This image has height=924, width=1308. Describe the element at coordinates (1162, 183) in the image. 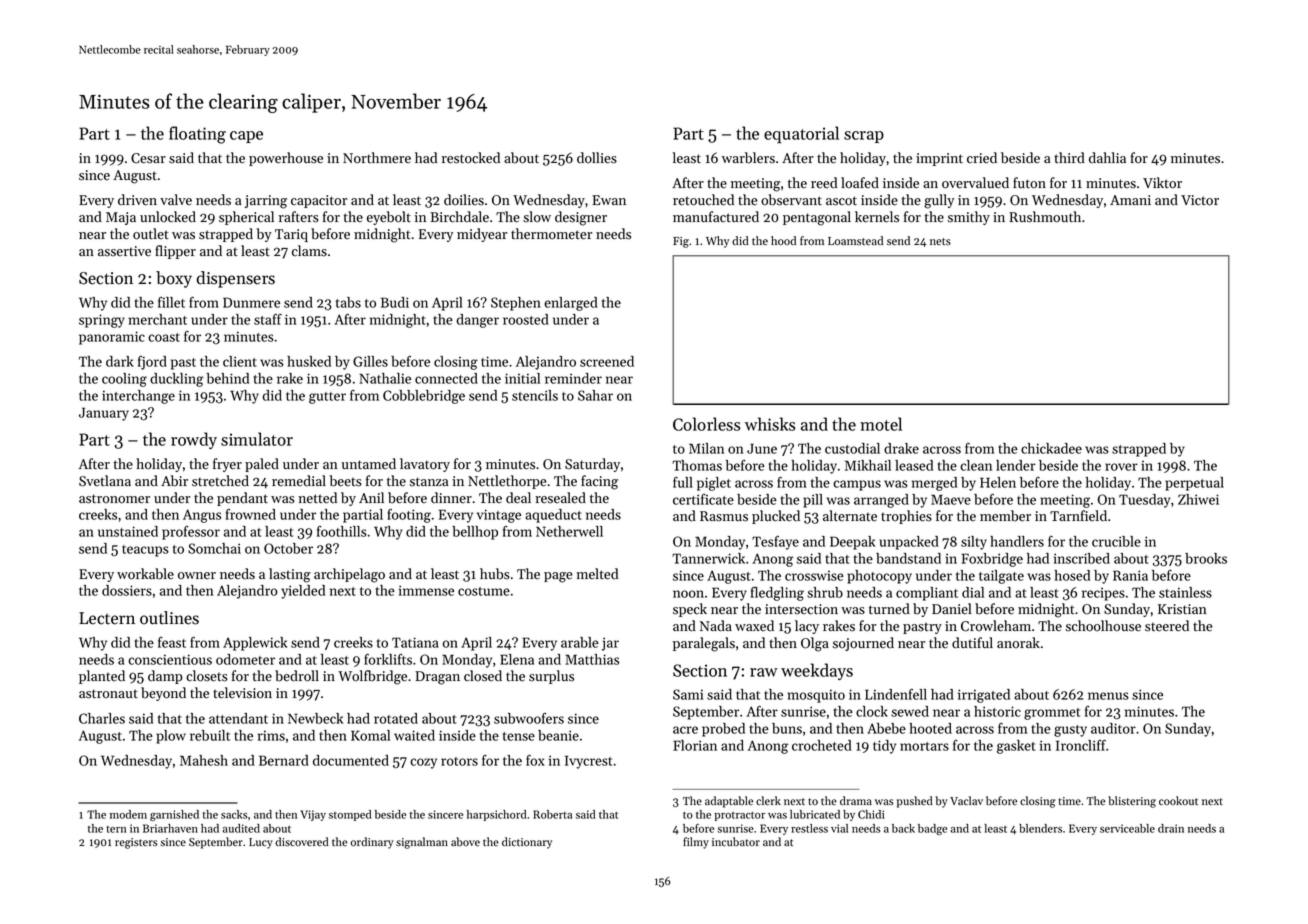

I see `Viktor` at that location.
